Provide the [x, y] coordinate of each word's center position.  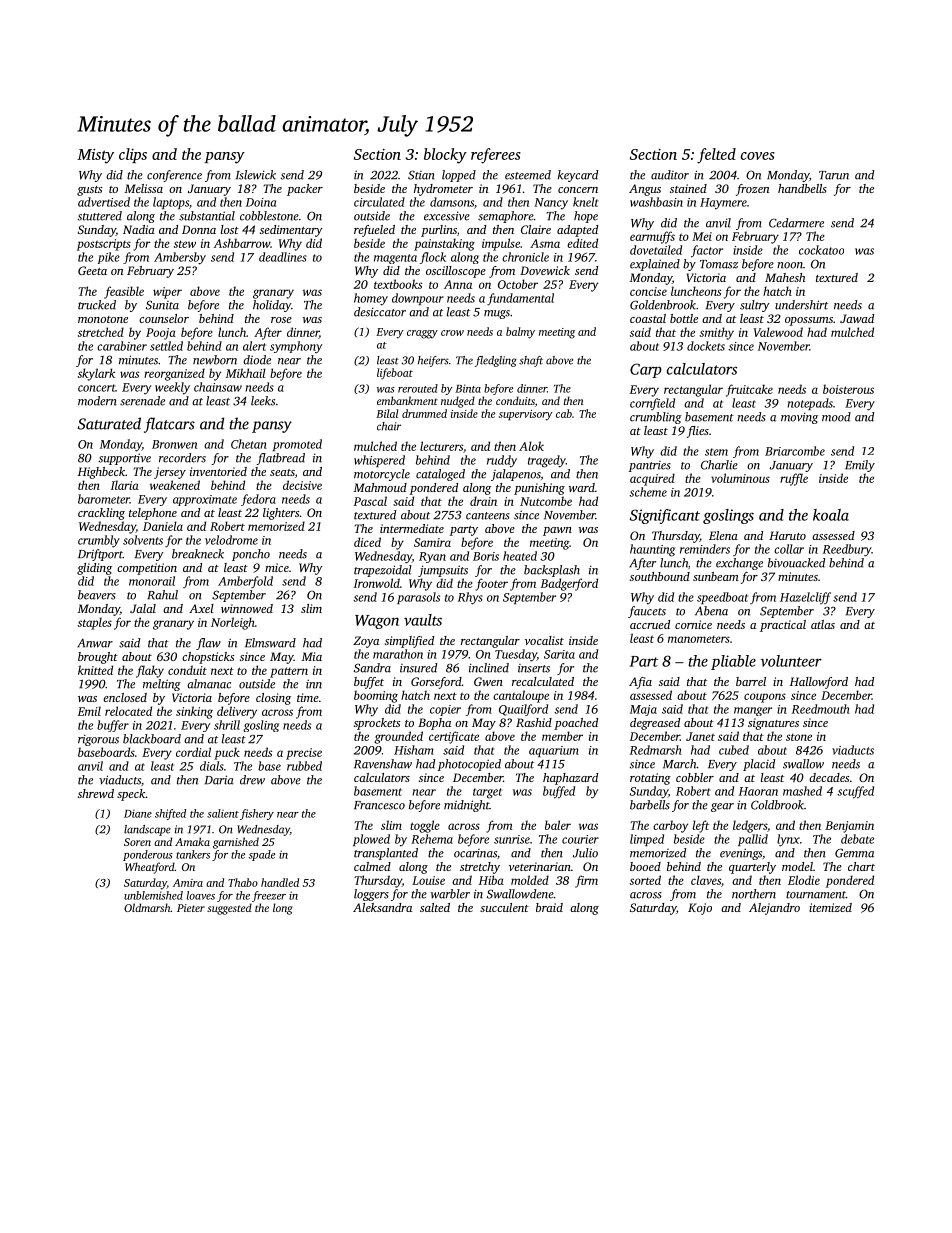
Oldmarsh [147, 907]
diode [257, 360]
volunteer [791, 661]
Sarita [559, 654]
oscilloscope [456, 272]
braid [549, 907]
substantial [207, 216]
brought [98, 658]
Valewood [778, 332]
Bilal [387, 413]
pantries [650, 466]
